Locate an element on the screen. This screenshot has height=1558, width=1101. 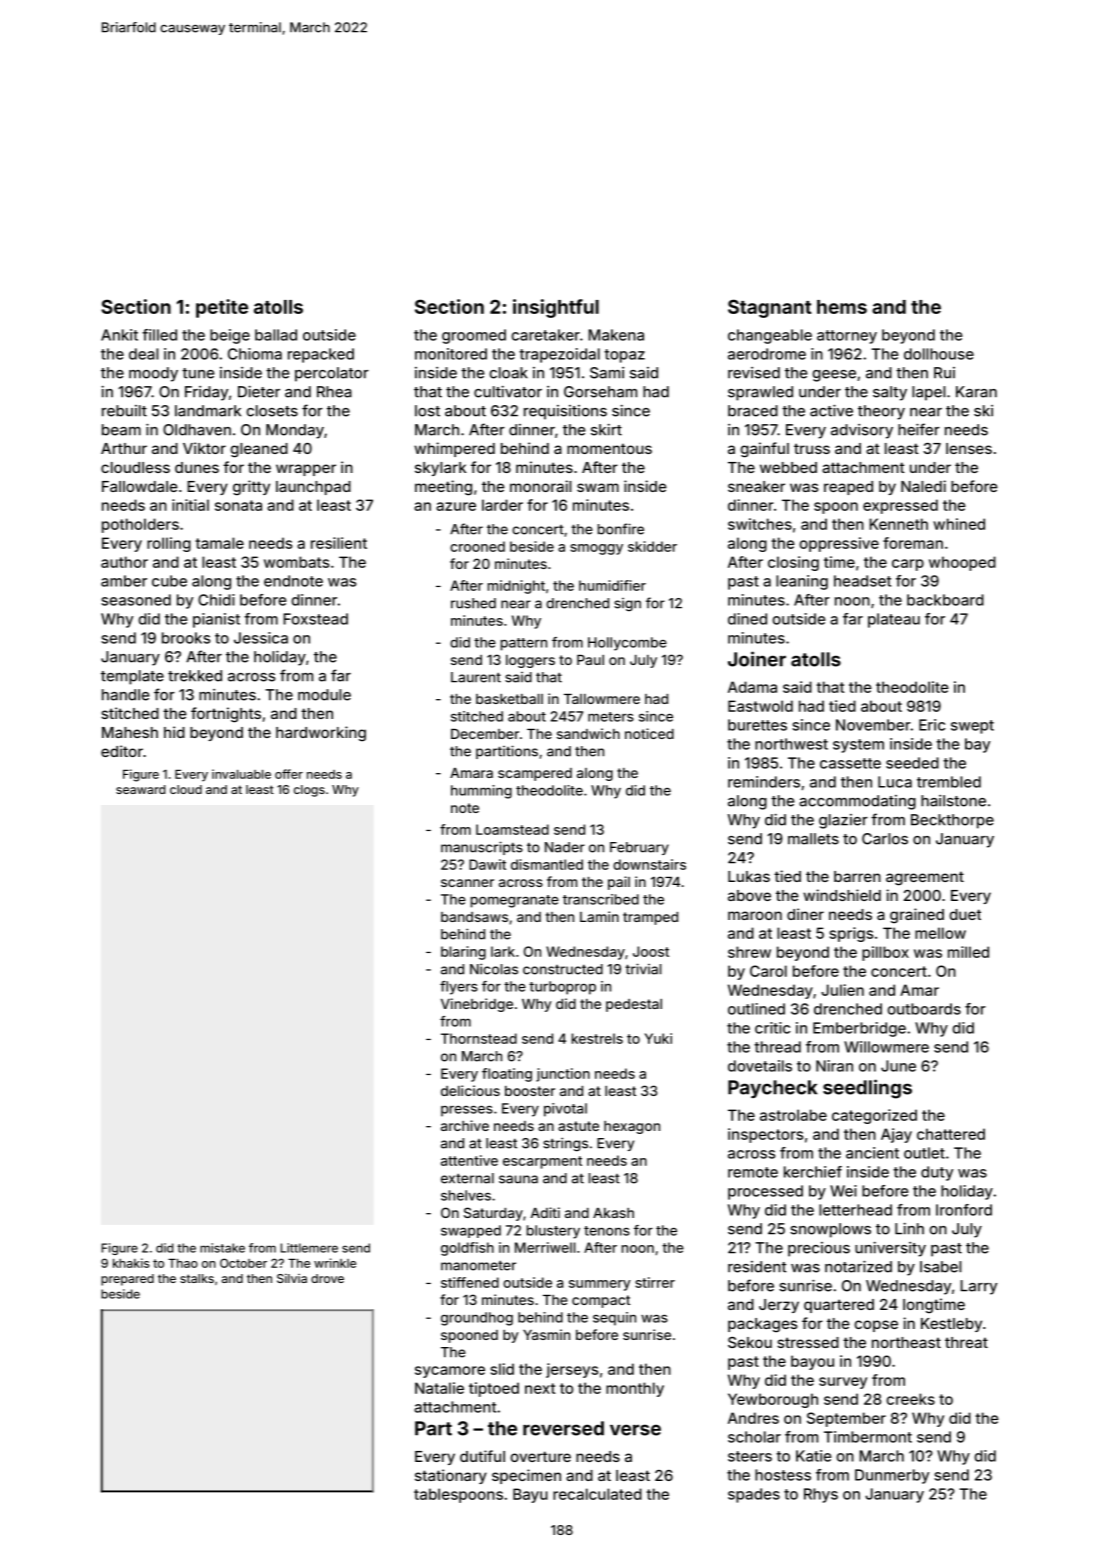
outlined is located at coordinates (756, 1009).
